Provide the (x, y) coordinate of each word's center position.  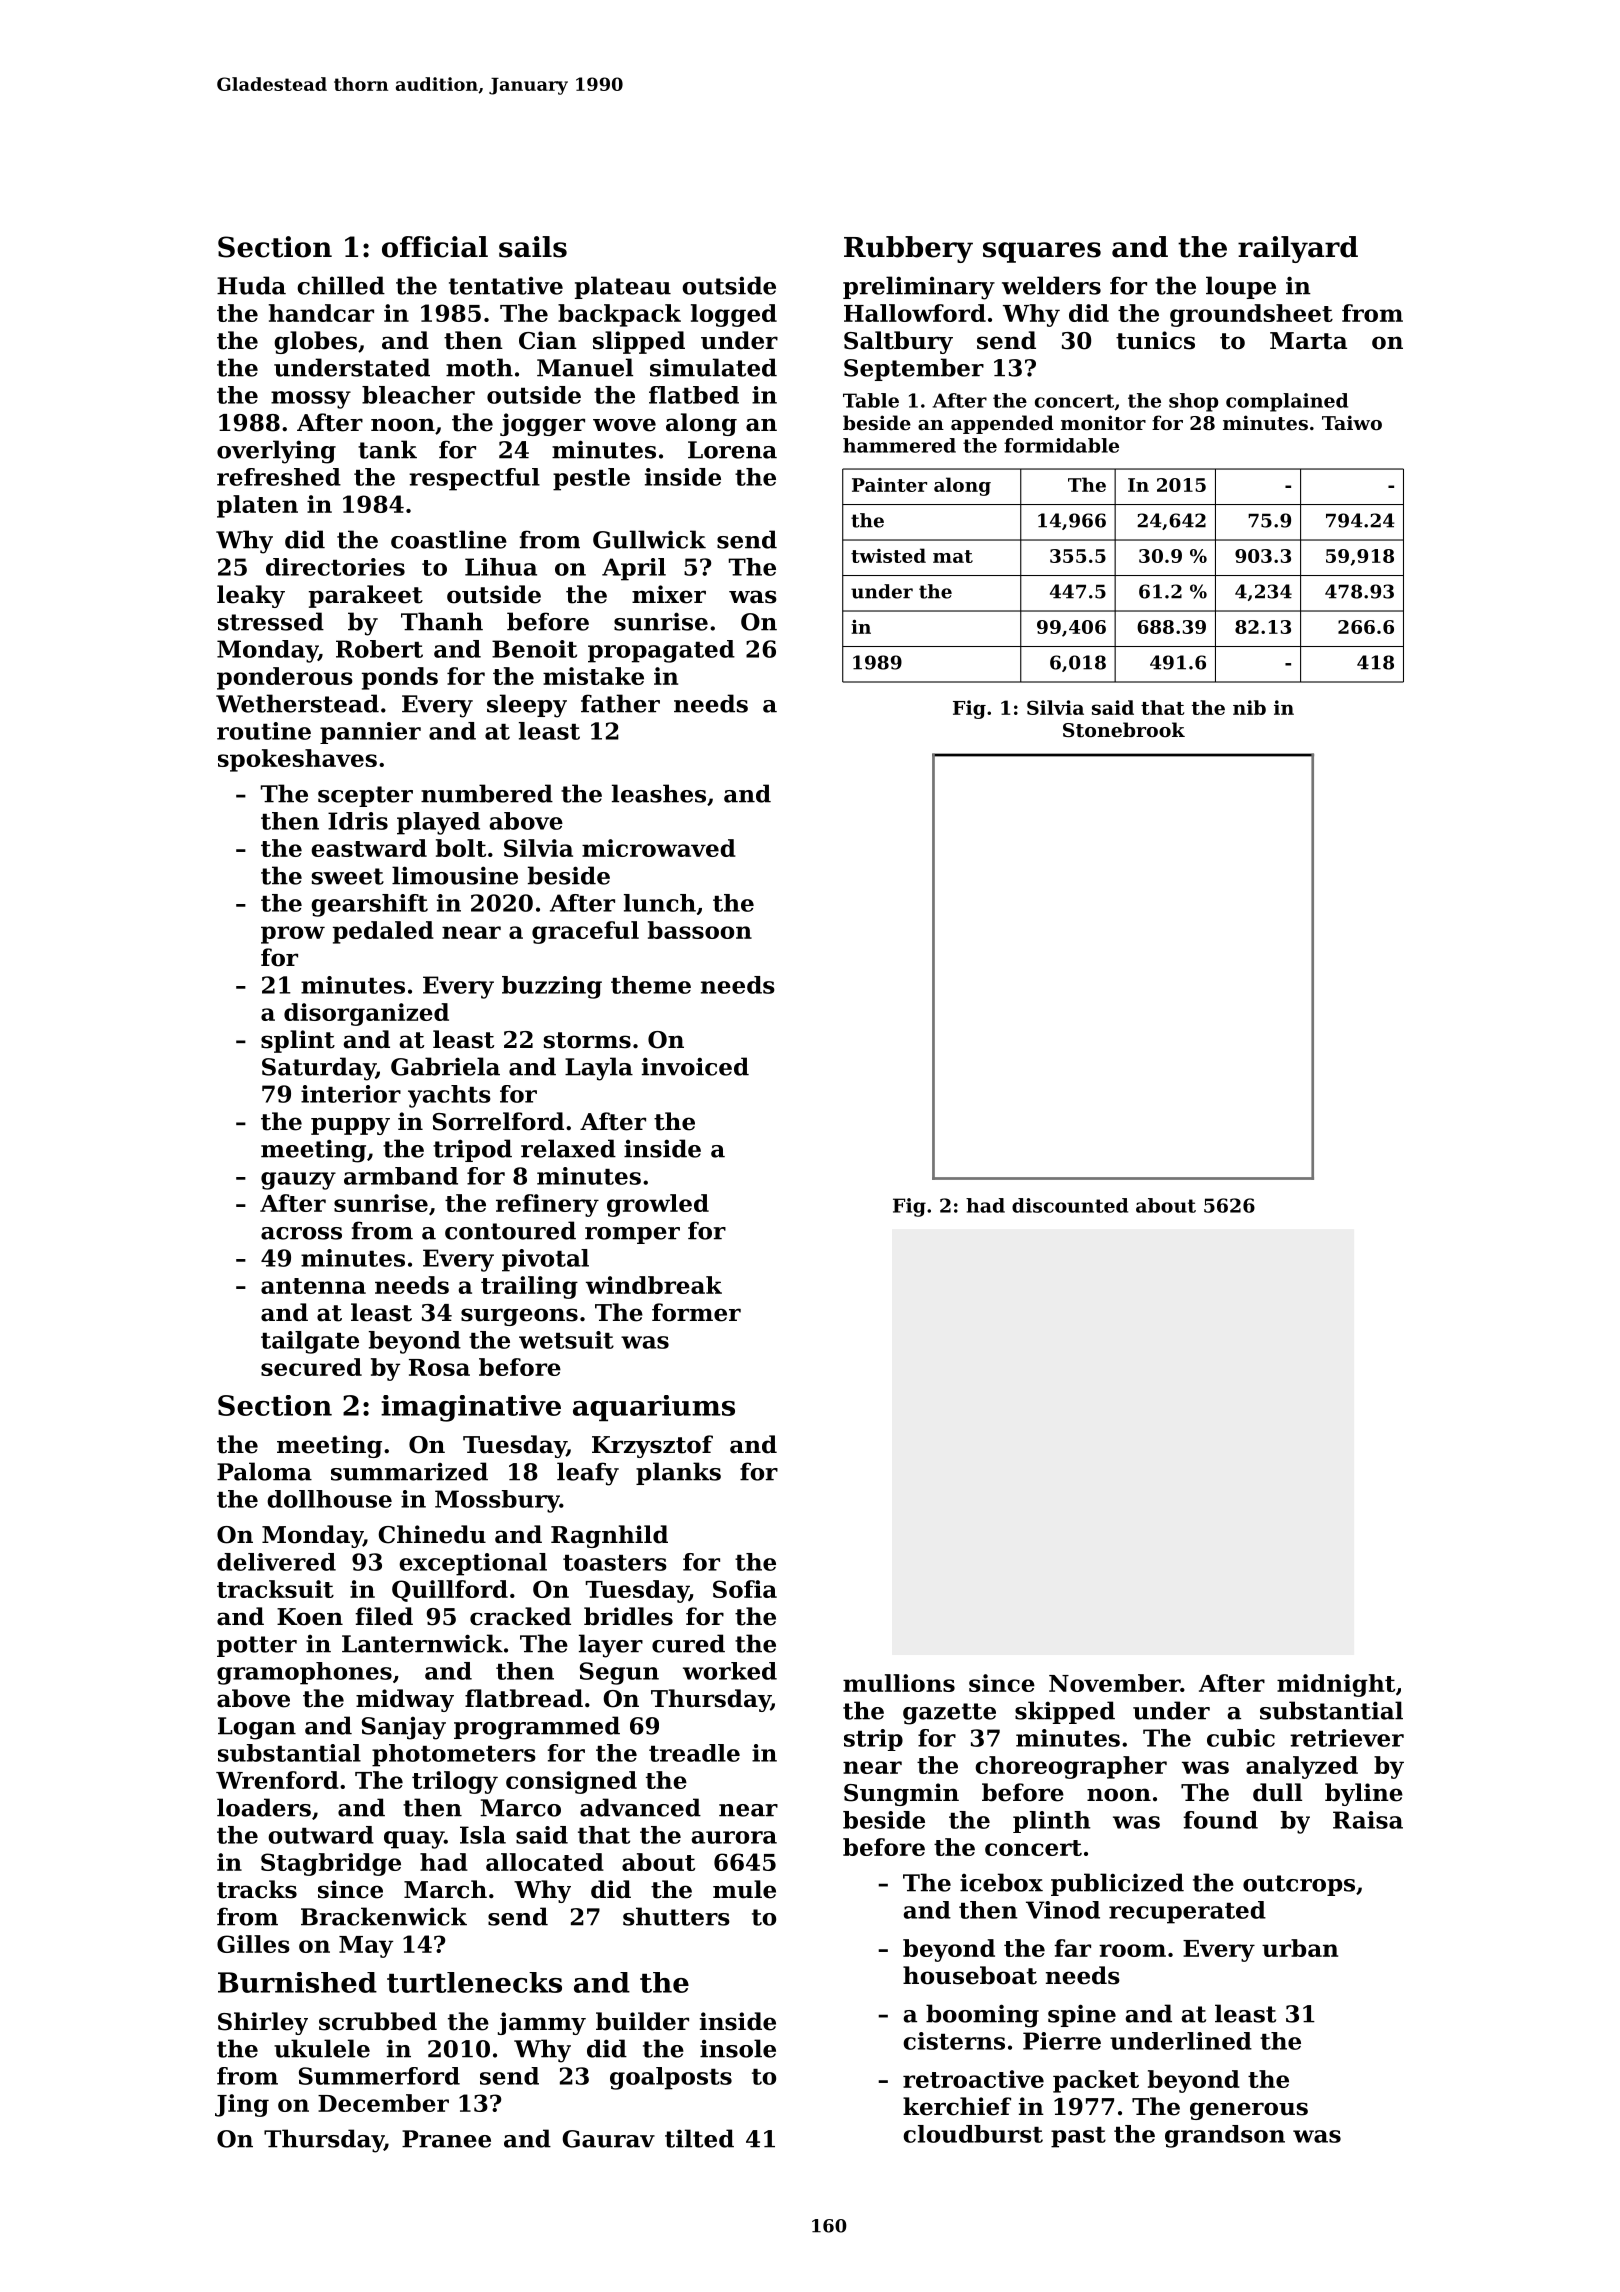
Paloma (264, 1471)
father (620, 703)
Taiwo (1352, 422)
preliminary (919, 288)
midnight (1336, 1685)
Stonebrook (1124, 730)
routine (264, 731)
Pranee (446, 2139)
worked (730, 1671)
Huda (251, 285)
